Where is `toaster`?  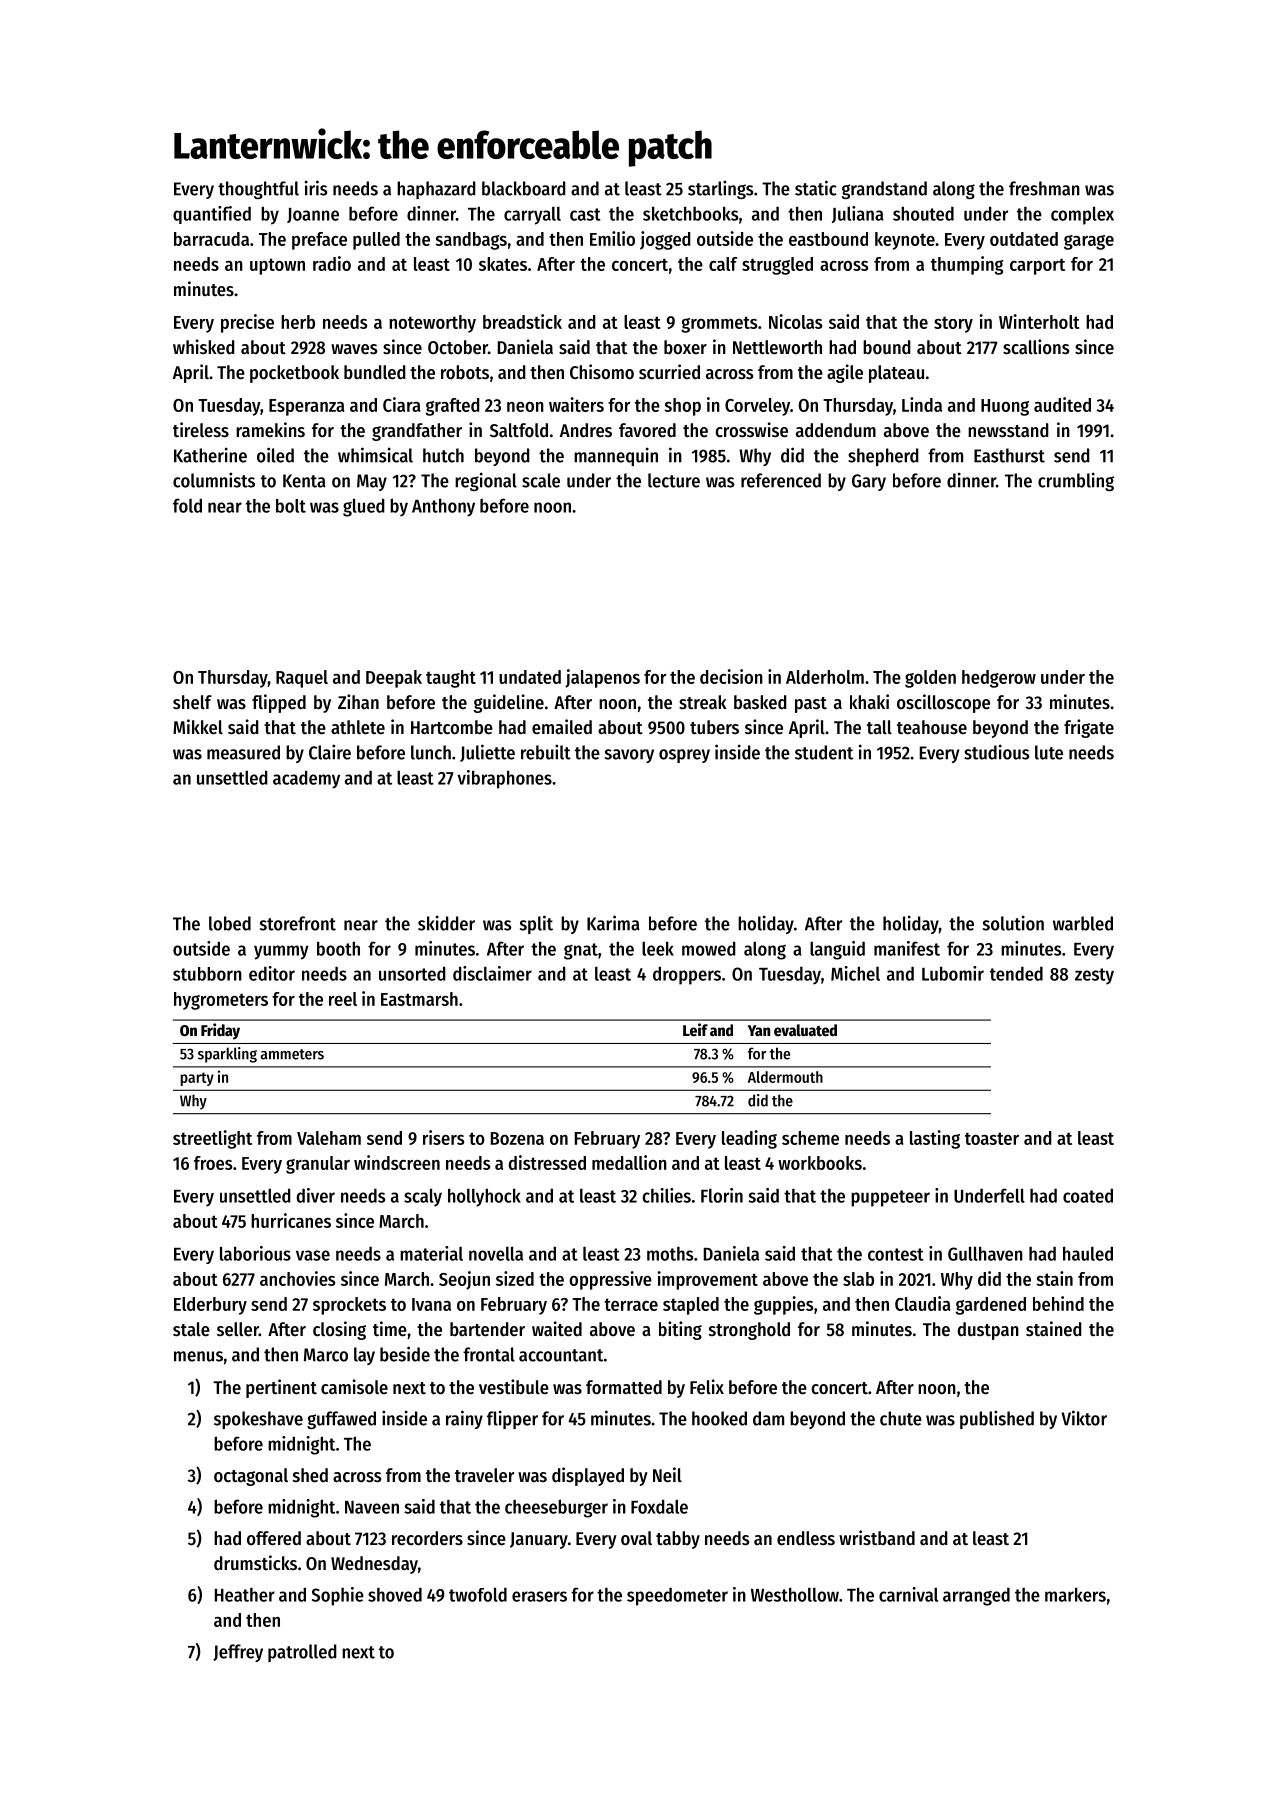 toaster is located at coordinates (992, 1138).
